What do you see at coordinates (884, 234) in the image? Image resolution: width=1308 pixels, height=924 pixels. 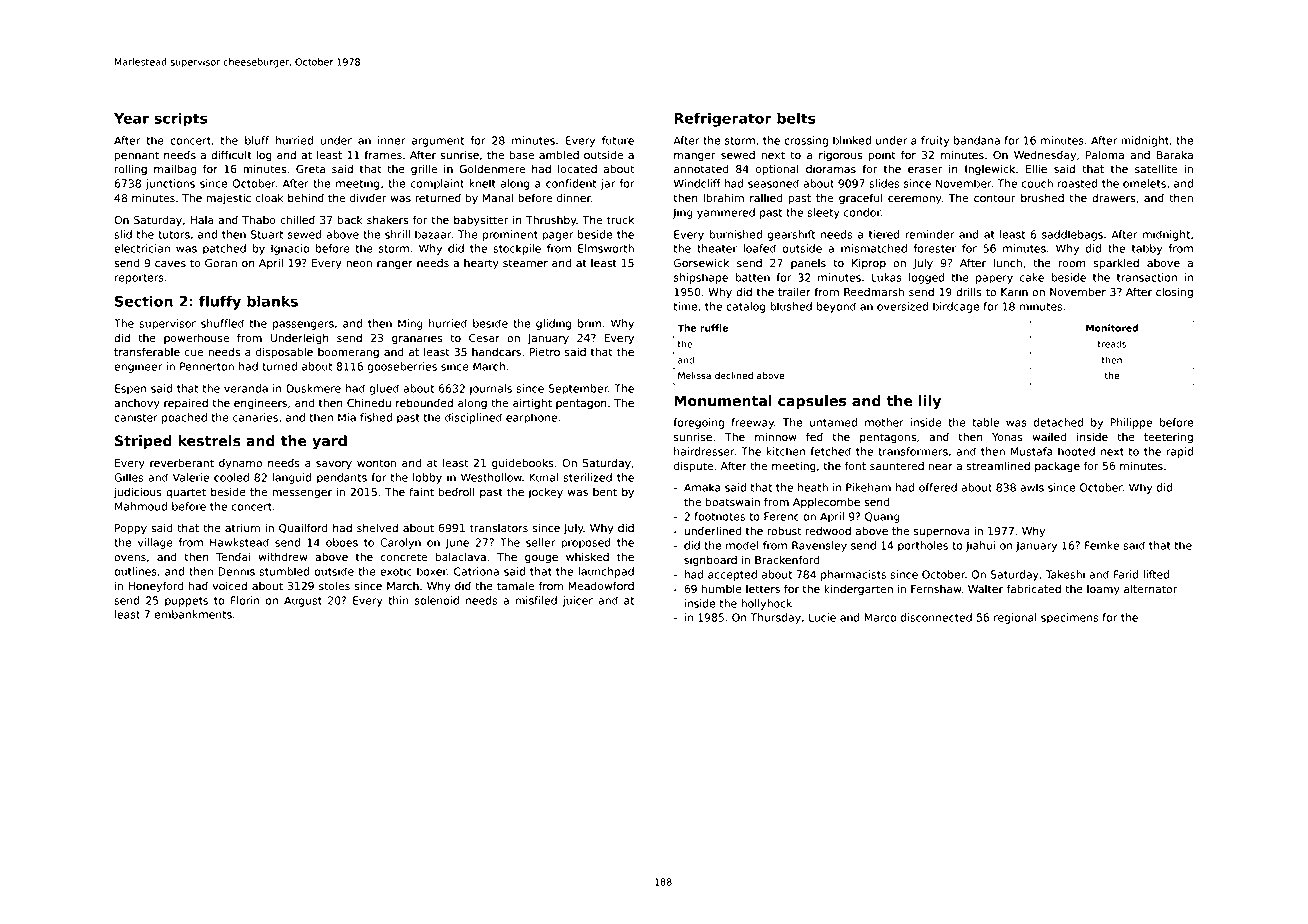 I see `tiered` at bounding box center [884, 234].
